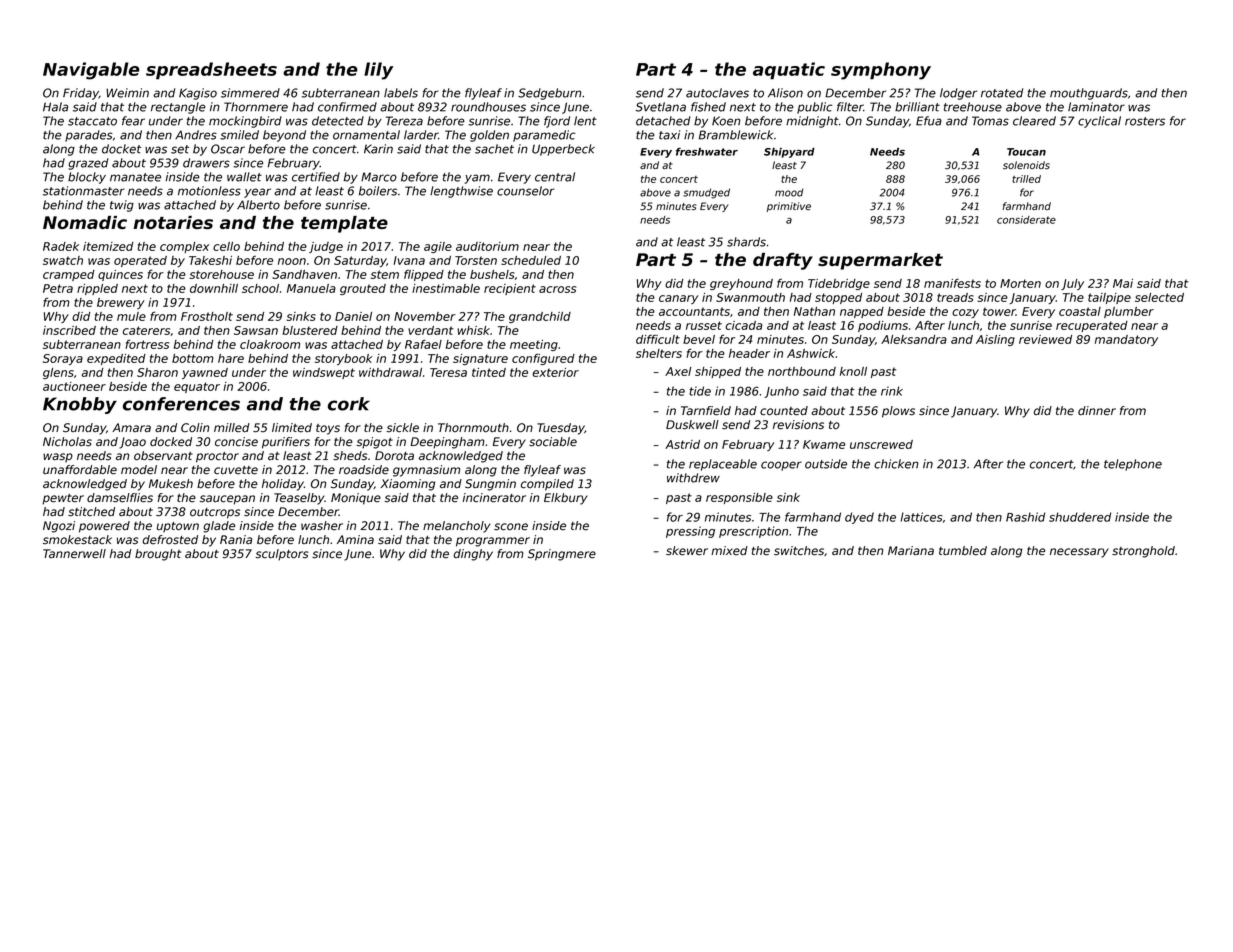  Describe the element at coordinates (256, 107) in the screenshot. I see `Thornmere` at that location.
